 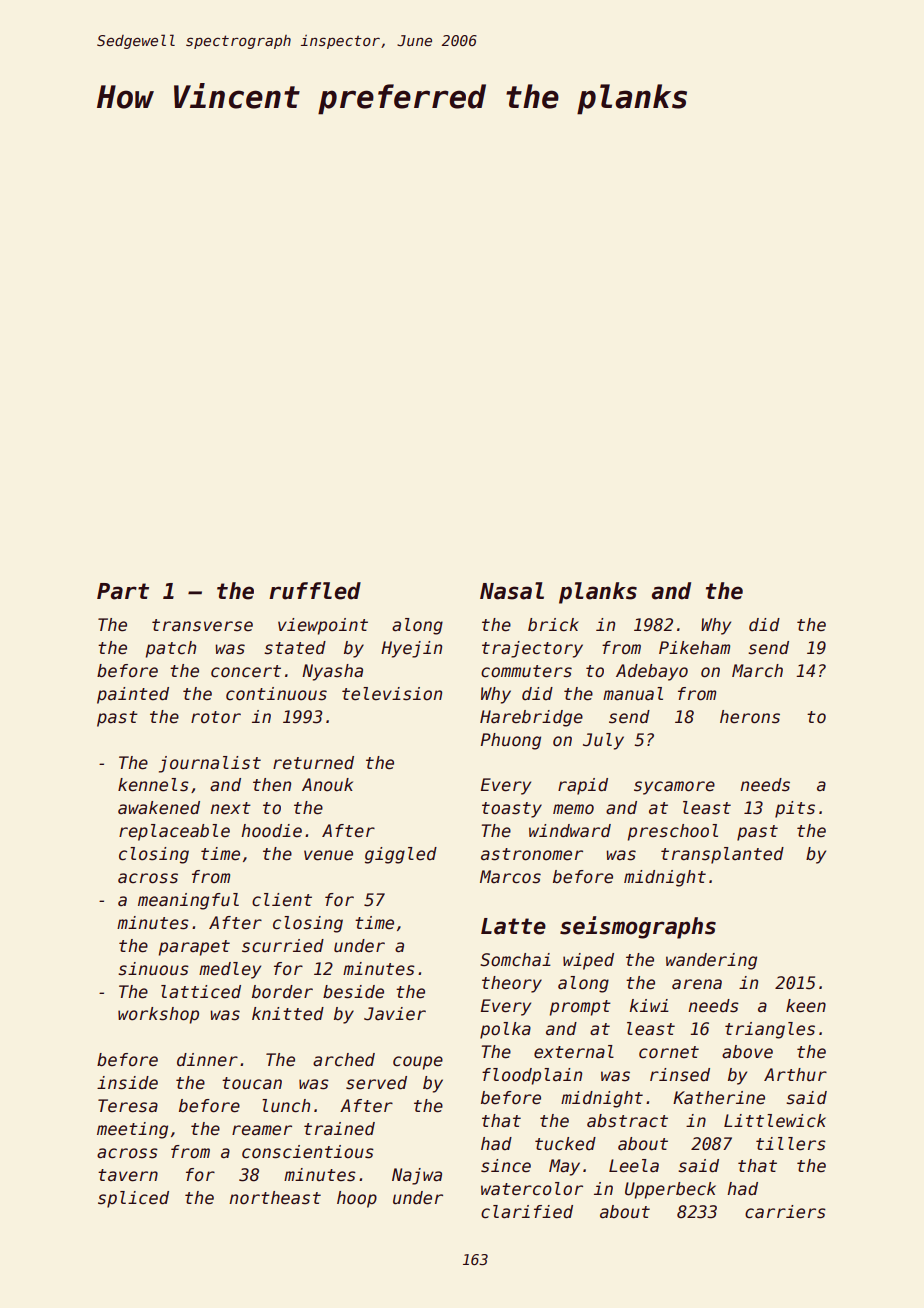 What do you see at coordinates (201, 992) in the screenshot?
I see `latticed` at bounding box center [201, 992].
